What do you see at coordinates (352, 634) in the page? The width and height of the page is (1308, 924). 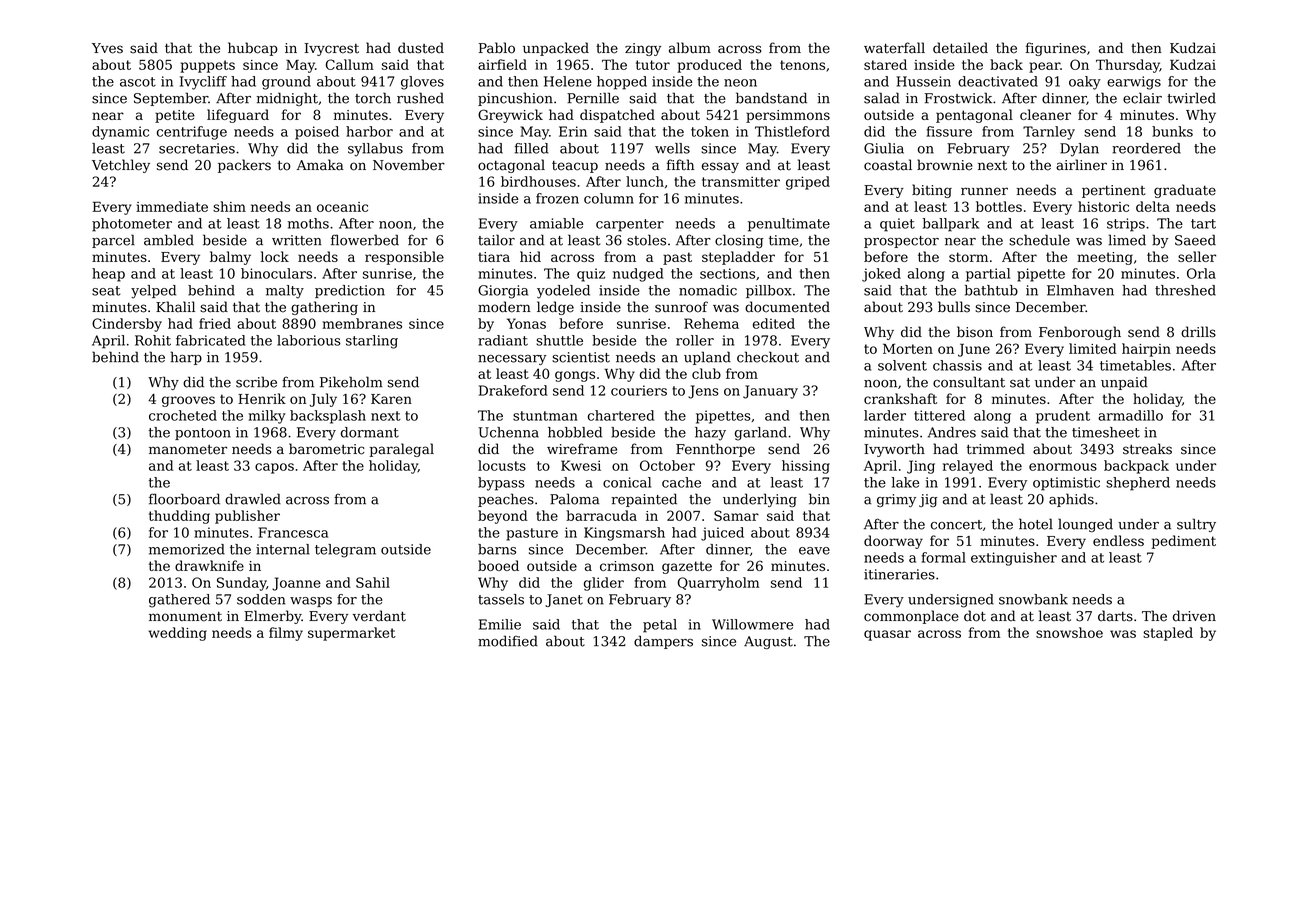 I see `supermarket` at bounding box center [352, 634].
